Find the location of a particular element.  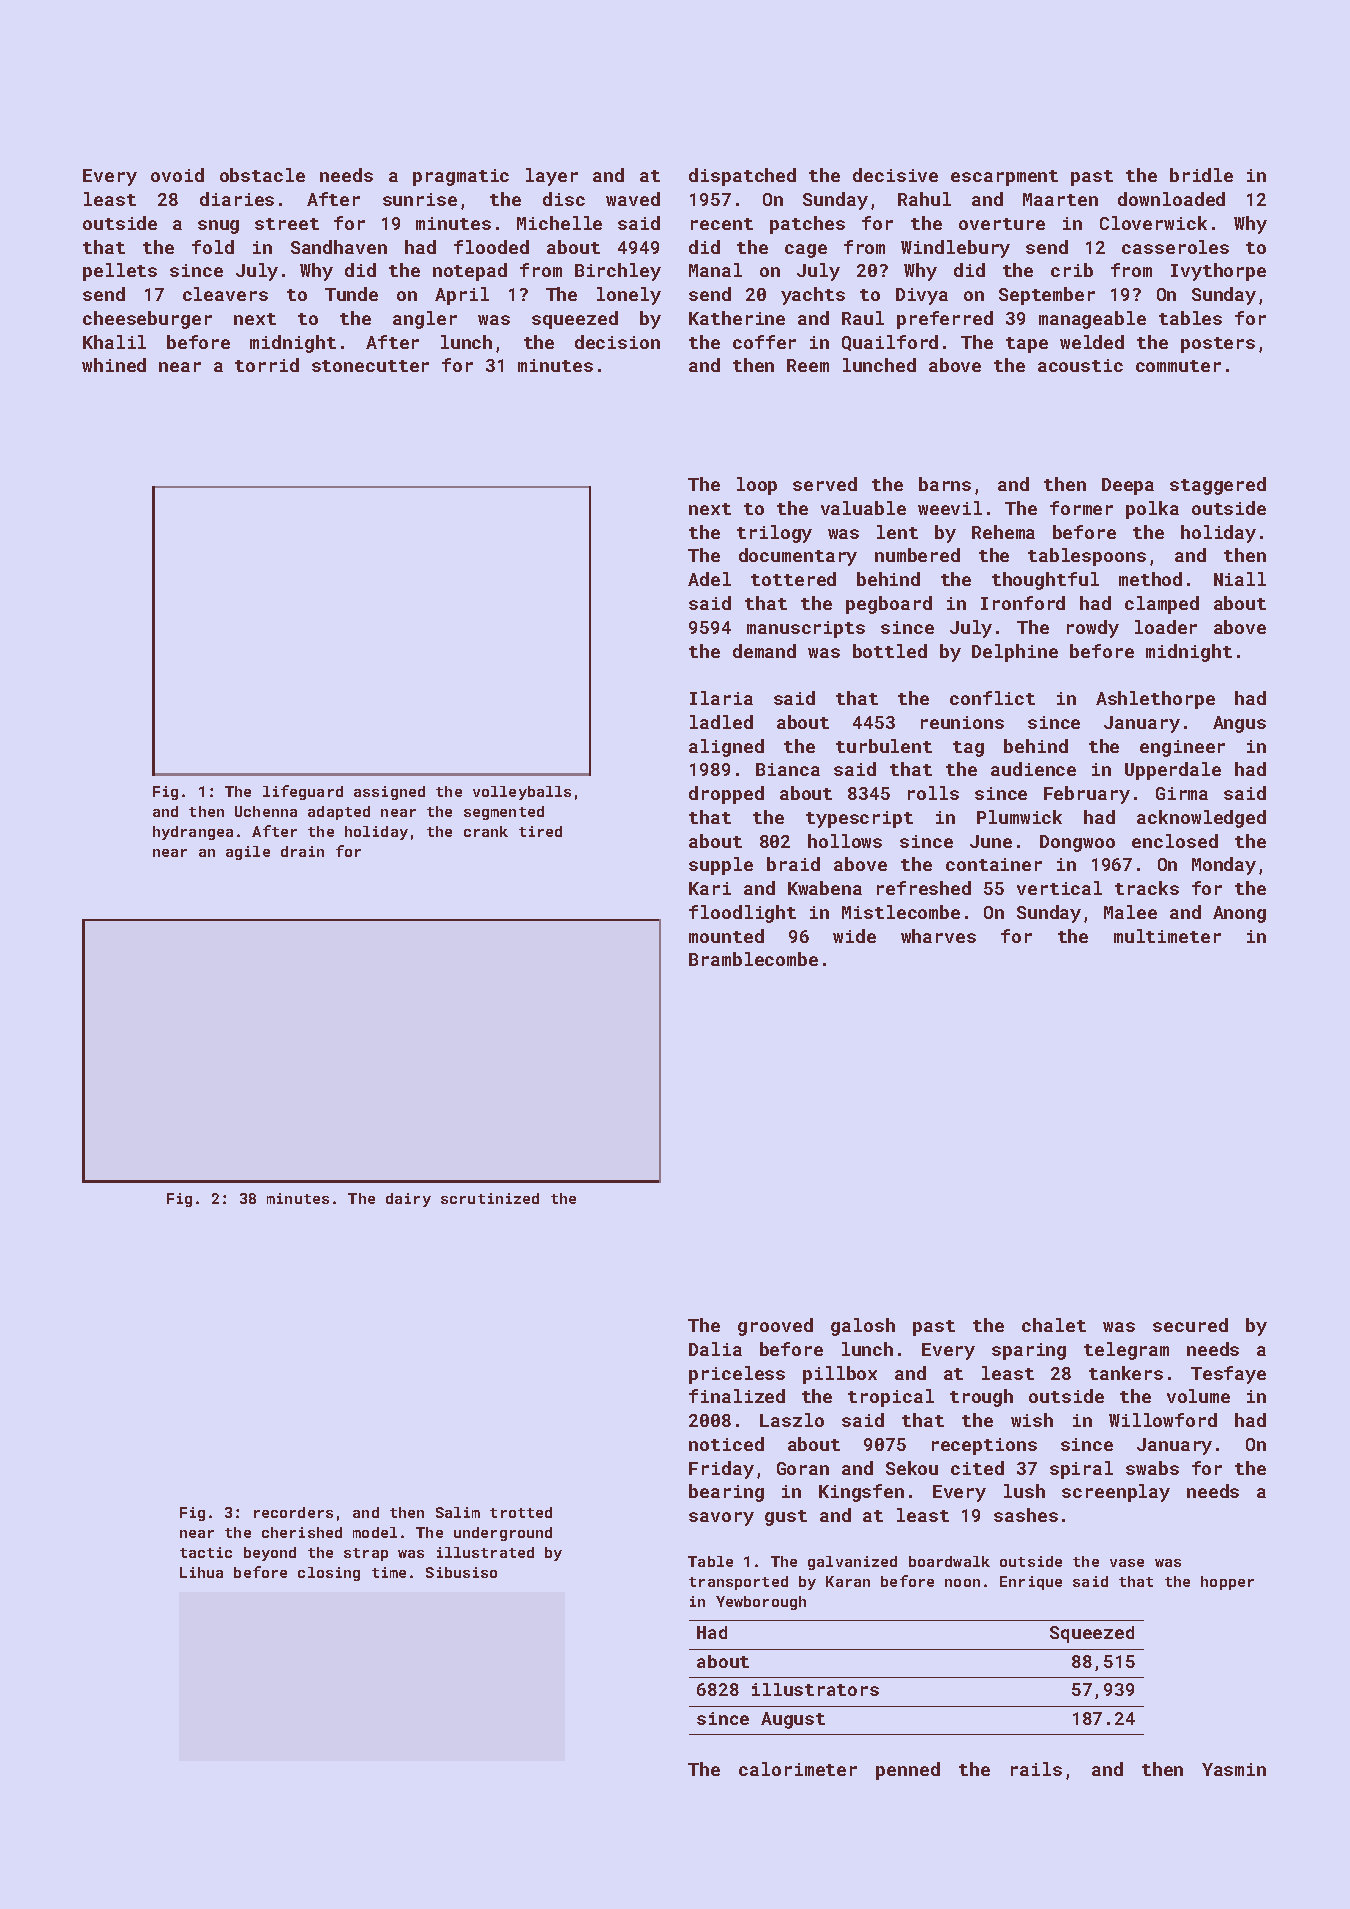

galosh is located at coordinates (863, 1327).
